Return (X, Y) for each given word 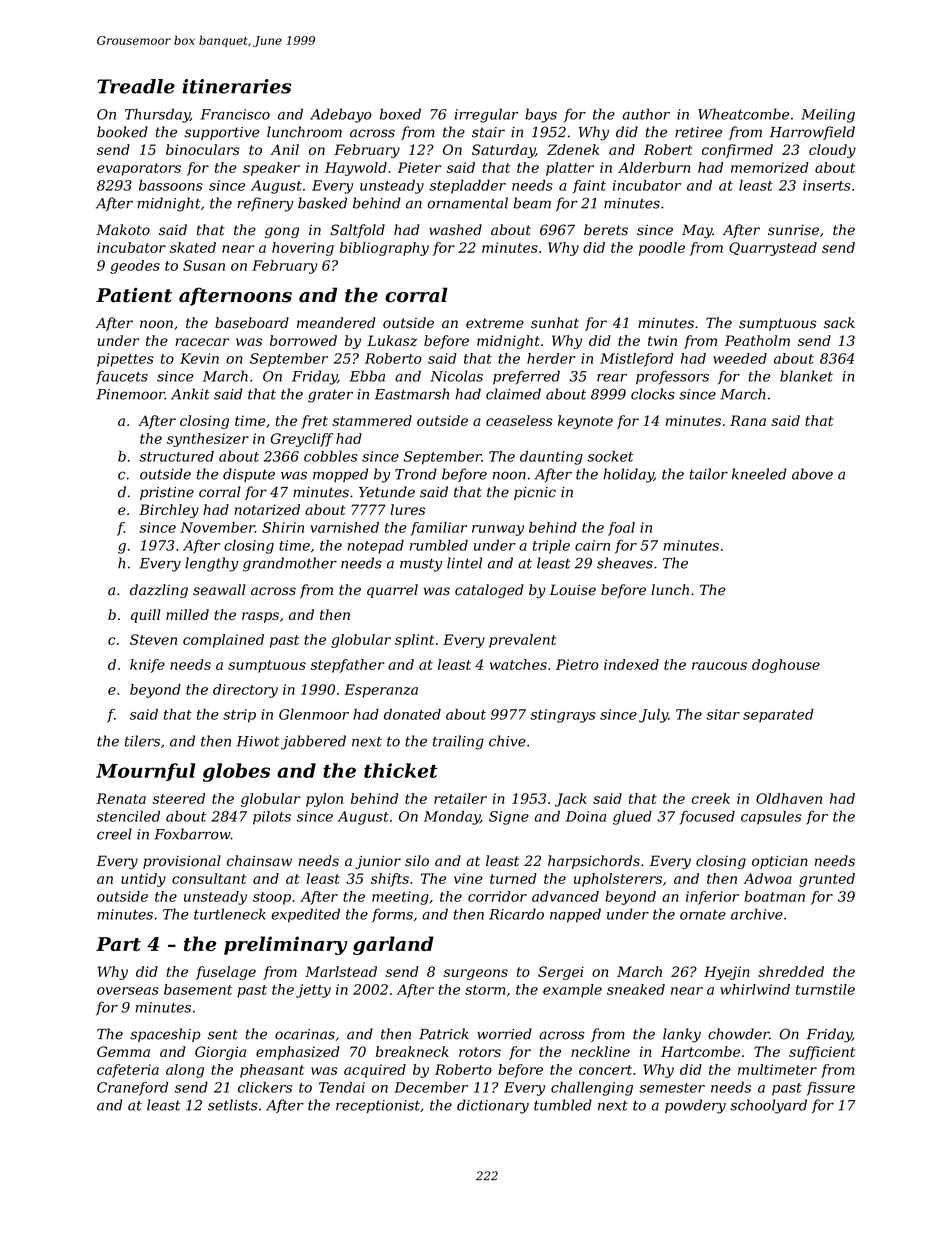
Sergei (561, 973)
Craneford (132, 1089)
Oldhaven (789, 798)
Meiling (828, 115)
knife (147, 666)
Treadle (136, 86)
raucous (719, 666)
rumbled (439, 545)
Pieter (419, 167)
